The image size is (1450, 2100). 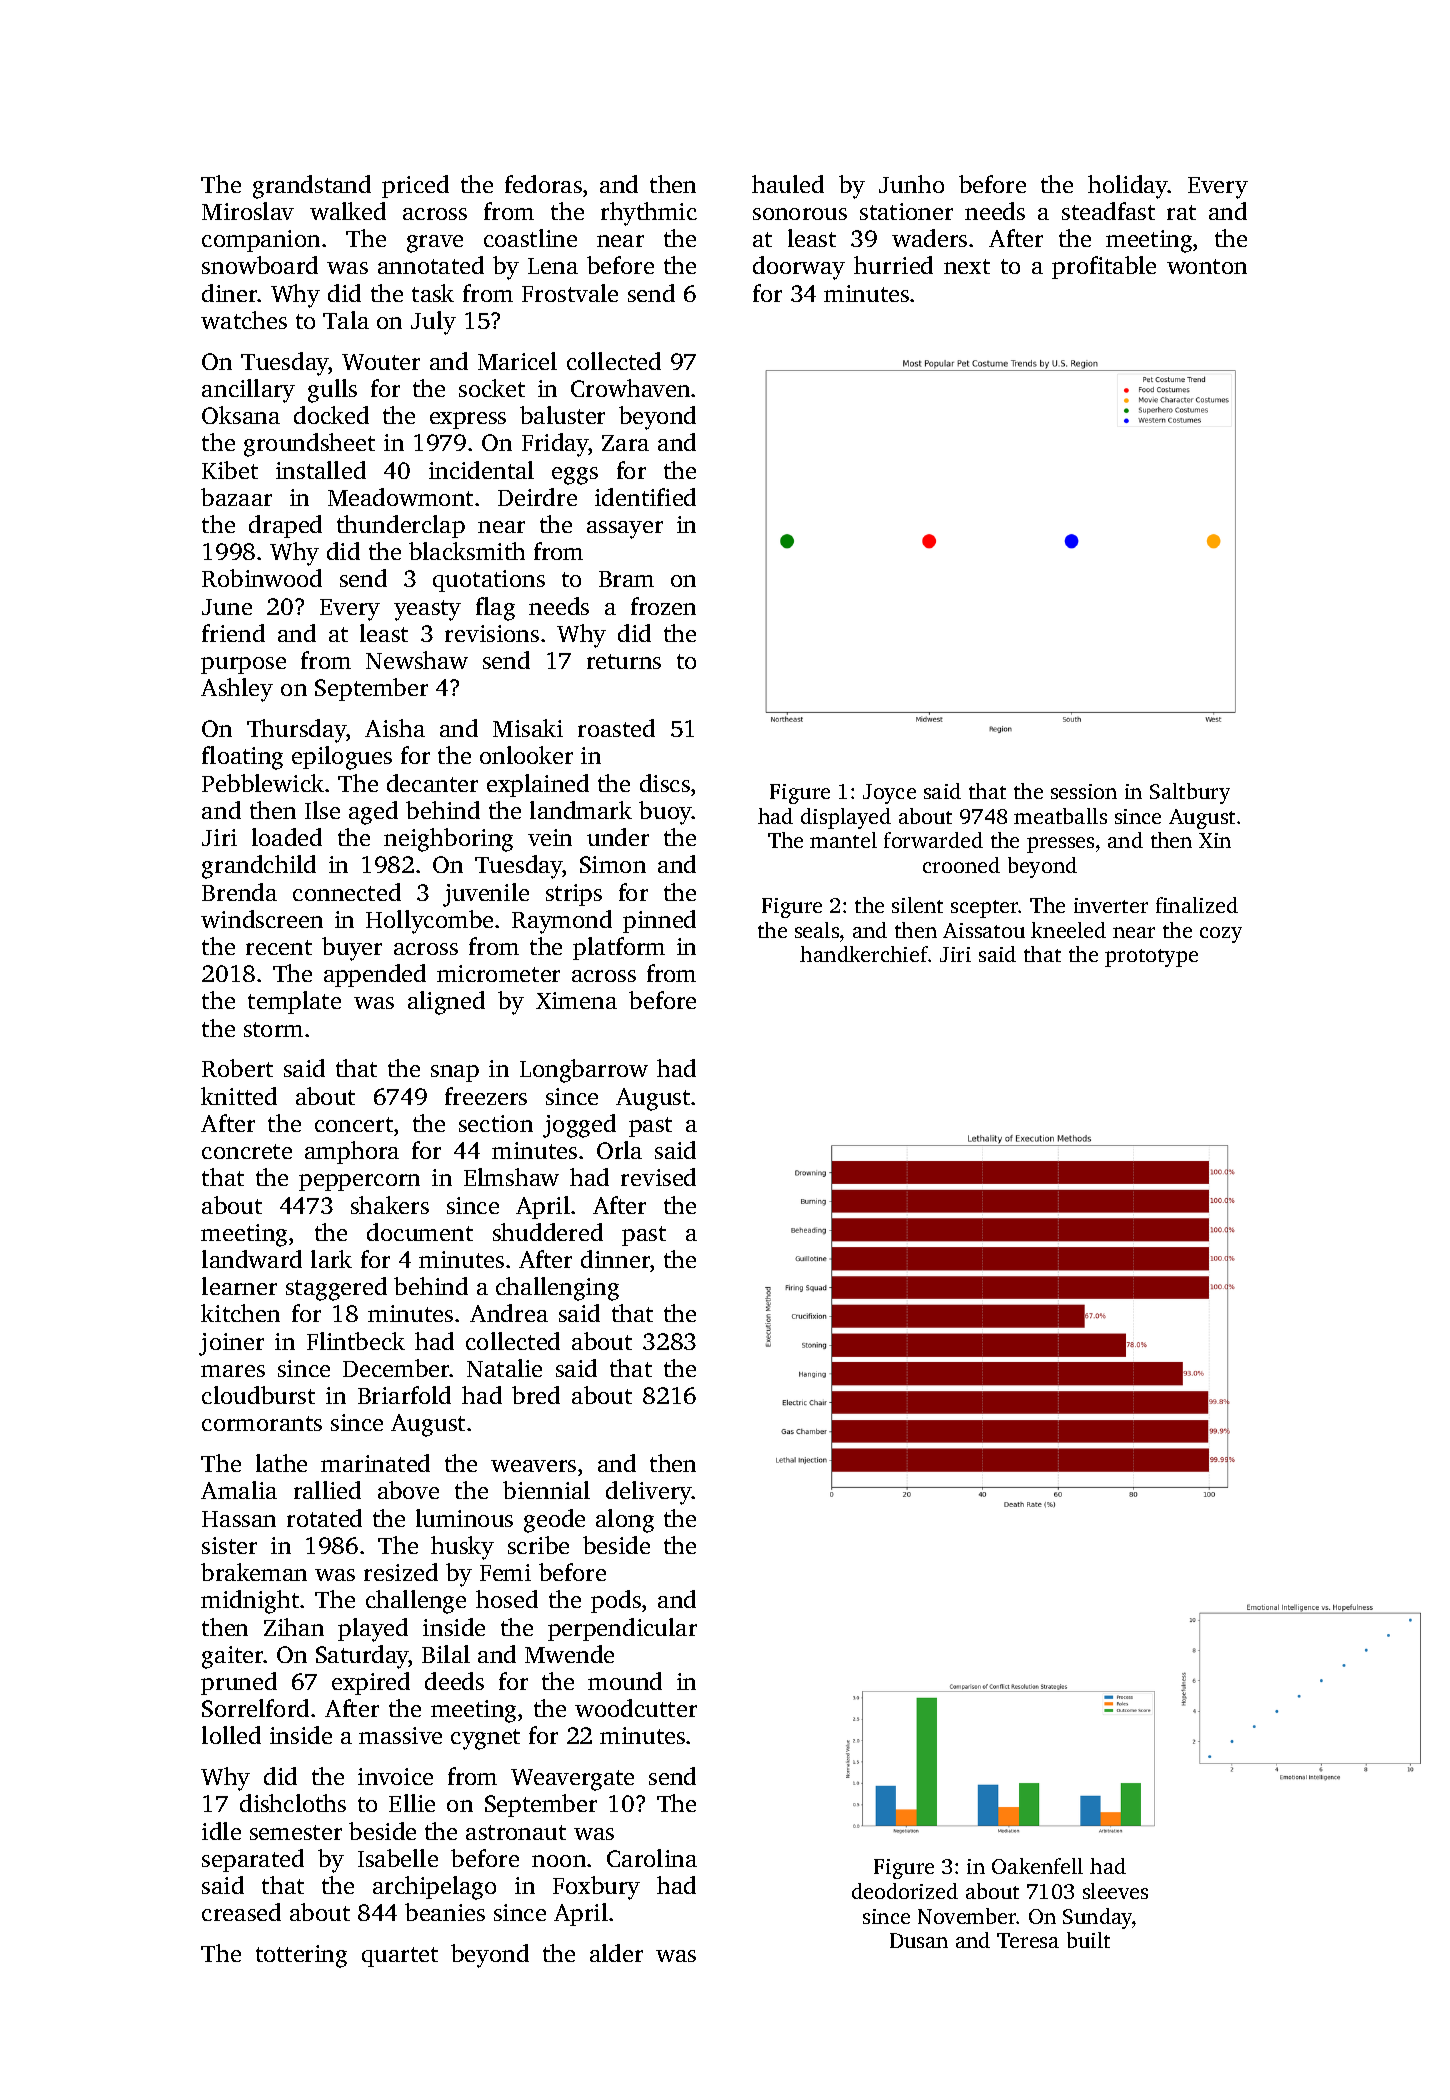 What do you see at coordinates (649, 1493) in the screenshot?
I see `delivery` at bounding box center [649, 1493].
